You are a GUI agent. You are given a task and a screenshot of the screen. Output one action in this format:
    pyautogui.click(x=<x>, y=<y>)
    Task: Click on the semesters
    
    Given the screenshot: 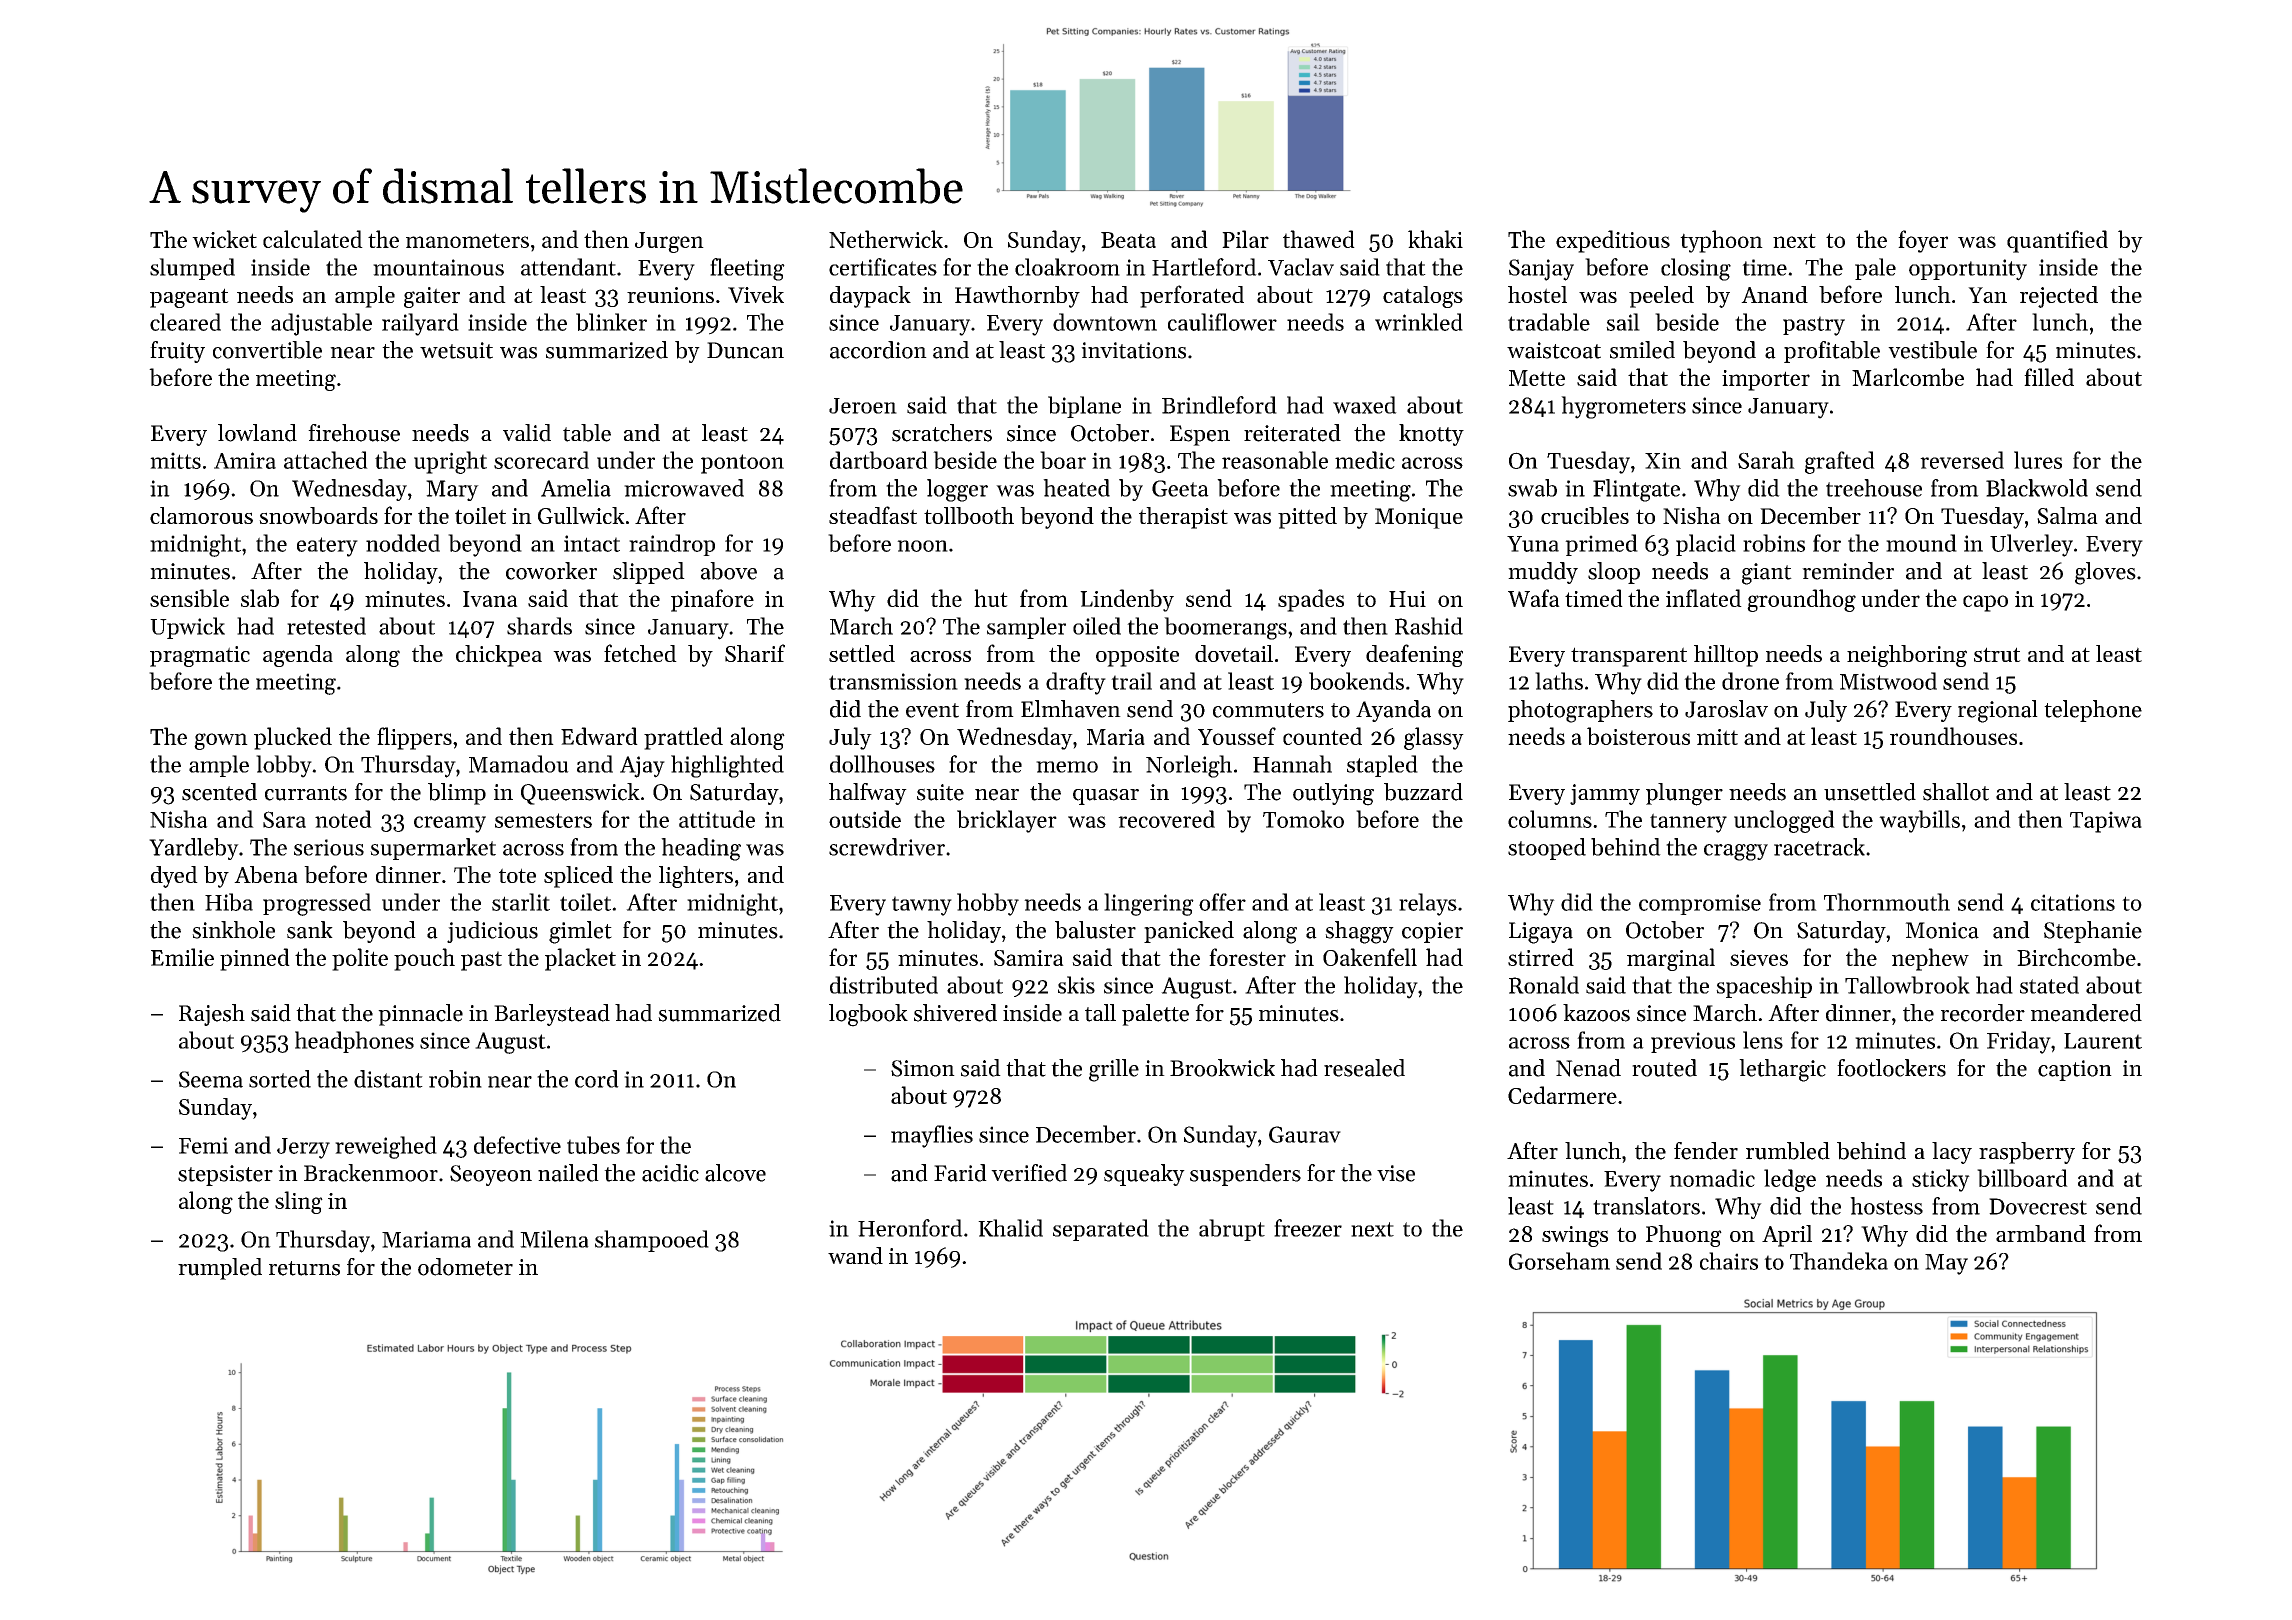 What is the action you would take?
    pyautogui.click(x=543, y=820)
